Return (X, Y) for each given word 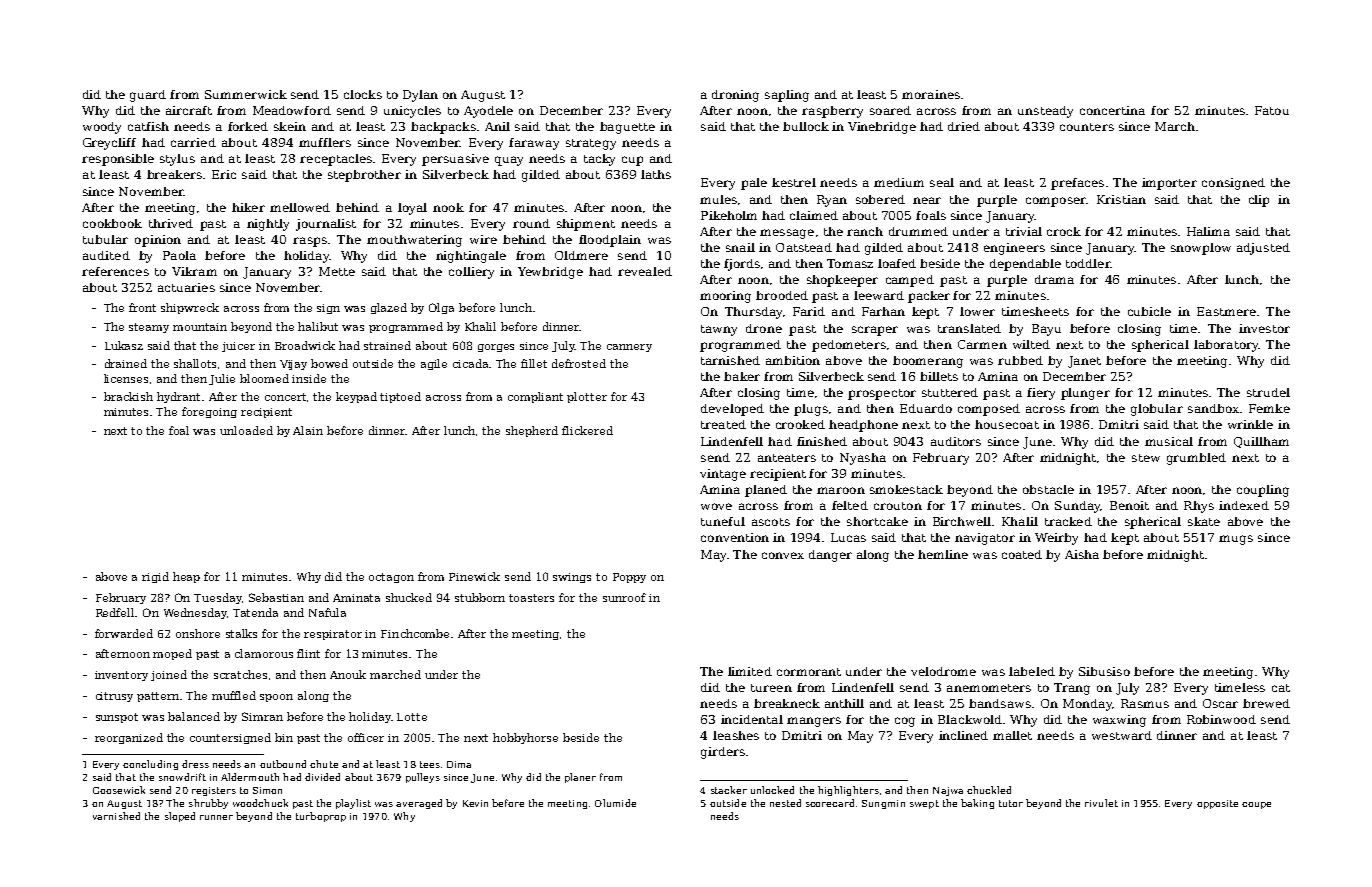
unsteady (1045, 112)
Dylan (420, 96)
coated (1022, 554)
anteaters (787, 458)
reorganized (129, 738)
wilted (1031, 344)
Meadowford (292, 110)
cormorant (809, 672)
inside (309, 378)
